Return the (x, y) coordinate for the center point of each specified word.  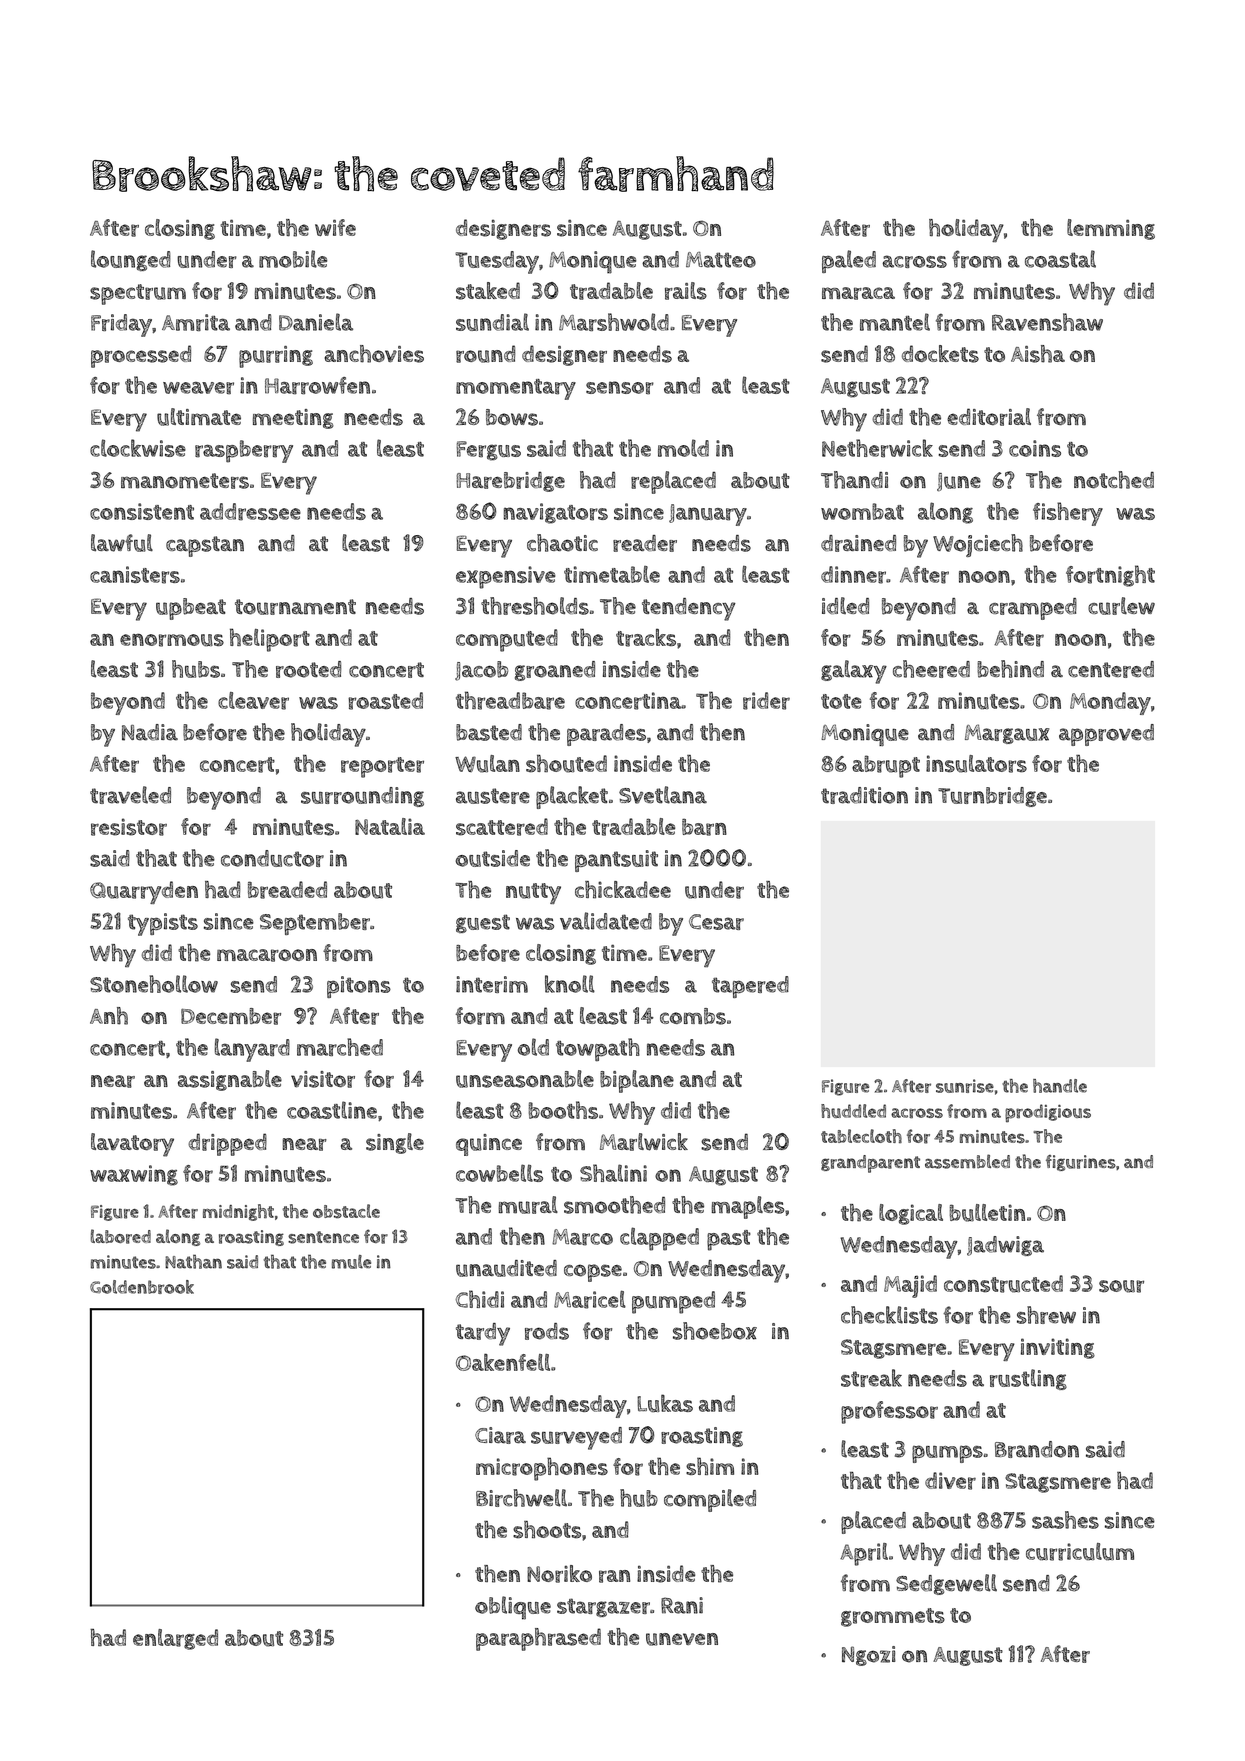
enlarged (175, 1639)
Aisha (1038, 354)
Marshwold (614, 322)
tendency (689, 609)
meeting (293, 419)
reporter (382, 767)
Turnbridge (992, 797)
